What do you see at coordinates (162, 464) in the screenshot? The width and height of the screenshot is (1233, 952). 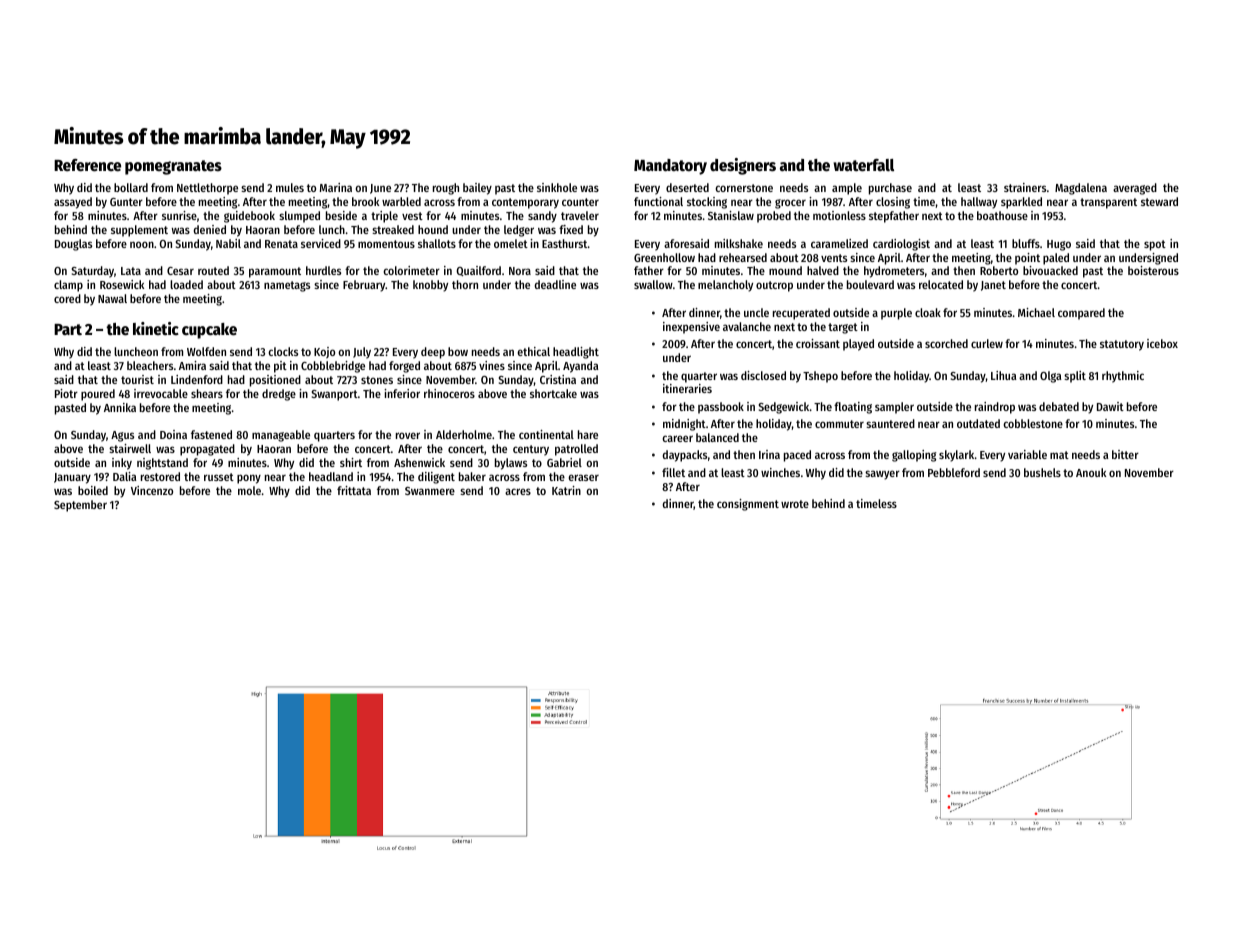 I see `nightstand` at bounding box center [162, 464].
